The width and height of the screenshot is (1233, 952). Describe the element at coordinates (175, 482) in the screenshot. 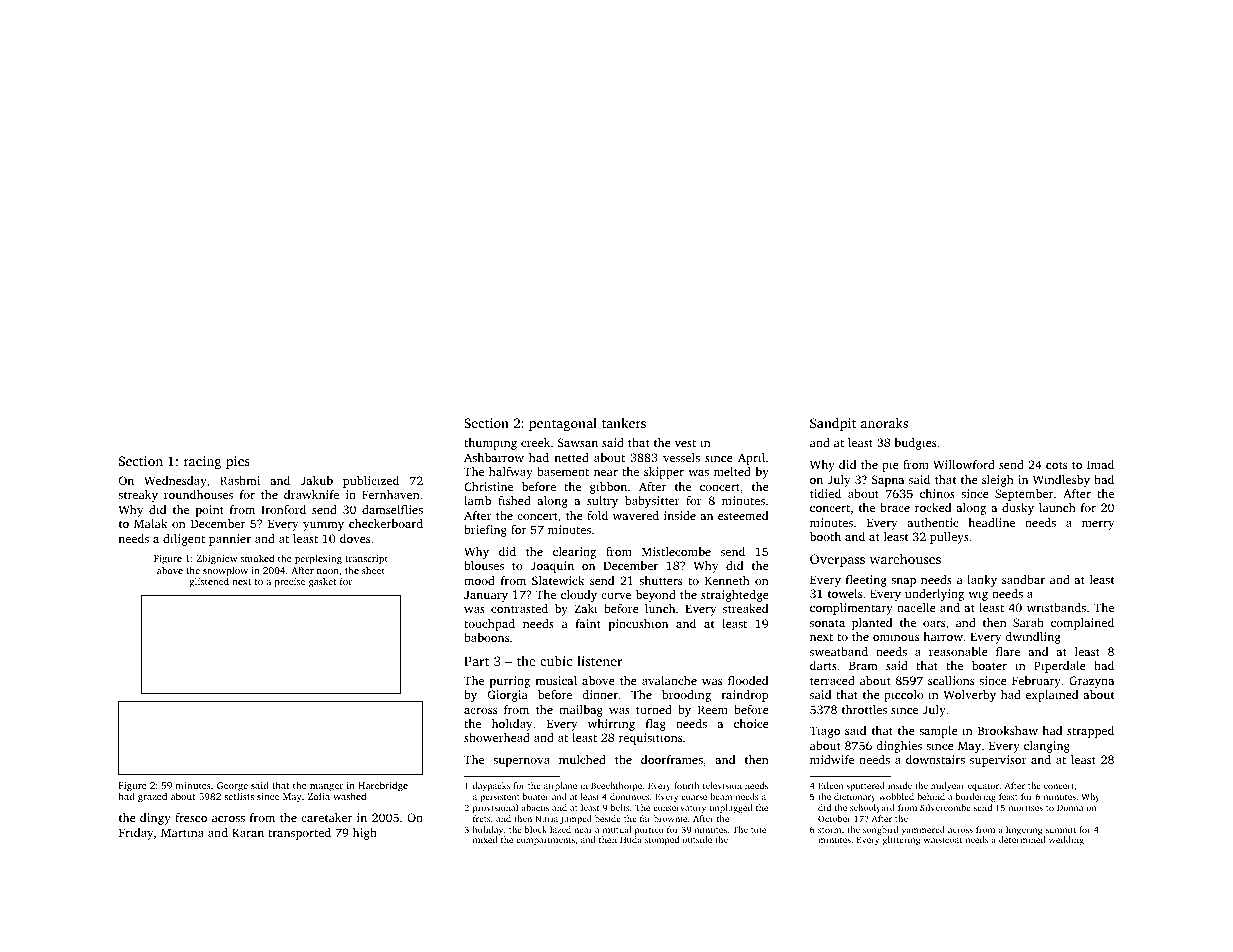

I see `Wednesday` at that location.
